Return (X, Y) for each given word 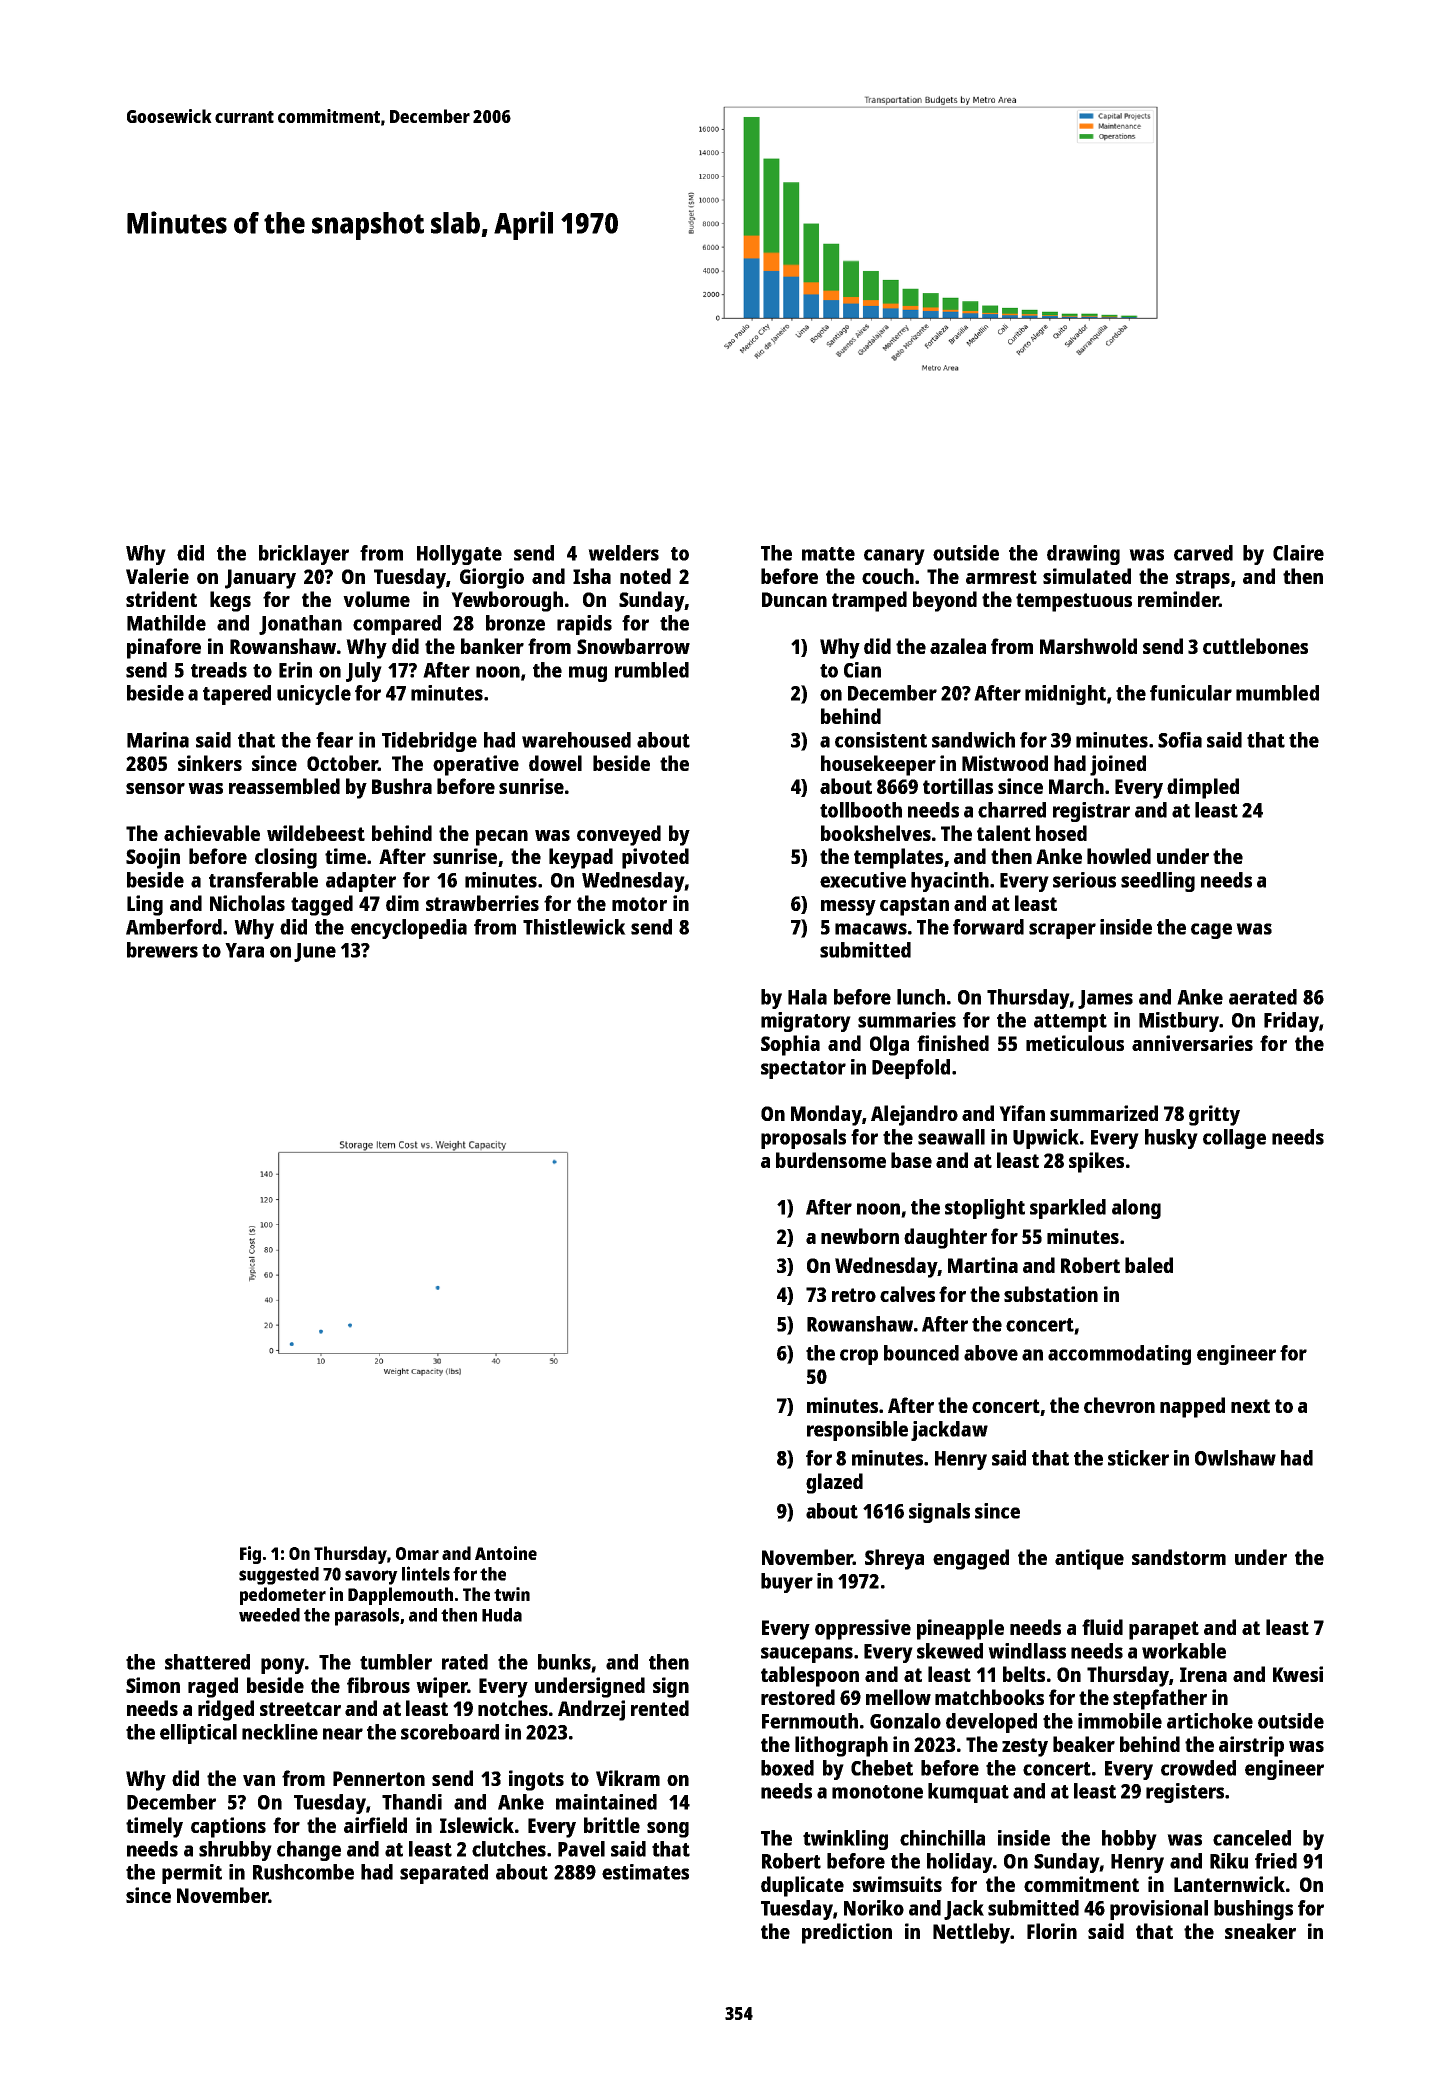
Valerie (157, 576)
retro (854, 1295)
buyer (787, 1583)
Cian (862, 670)
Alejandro (914, 1115)
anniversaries (1192, 1043)
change (309, 1851)
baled (1149, 1265)
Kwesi (1298, 1674)
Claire (1298, 553)
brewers (162, 950)
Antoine (506, 1553)
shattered (207, 1662)
